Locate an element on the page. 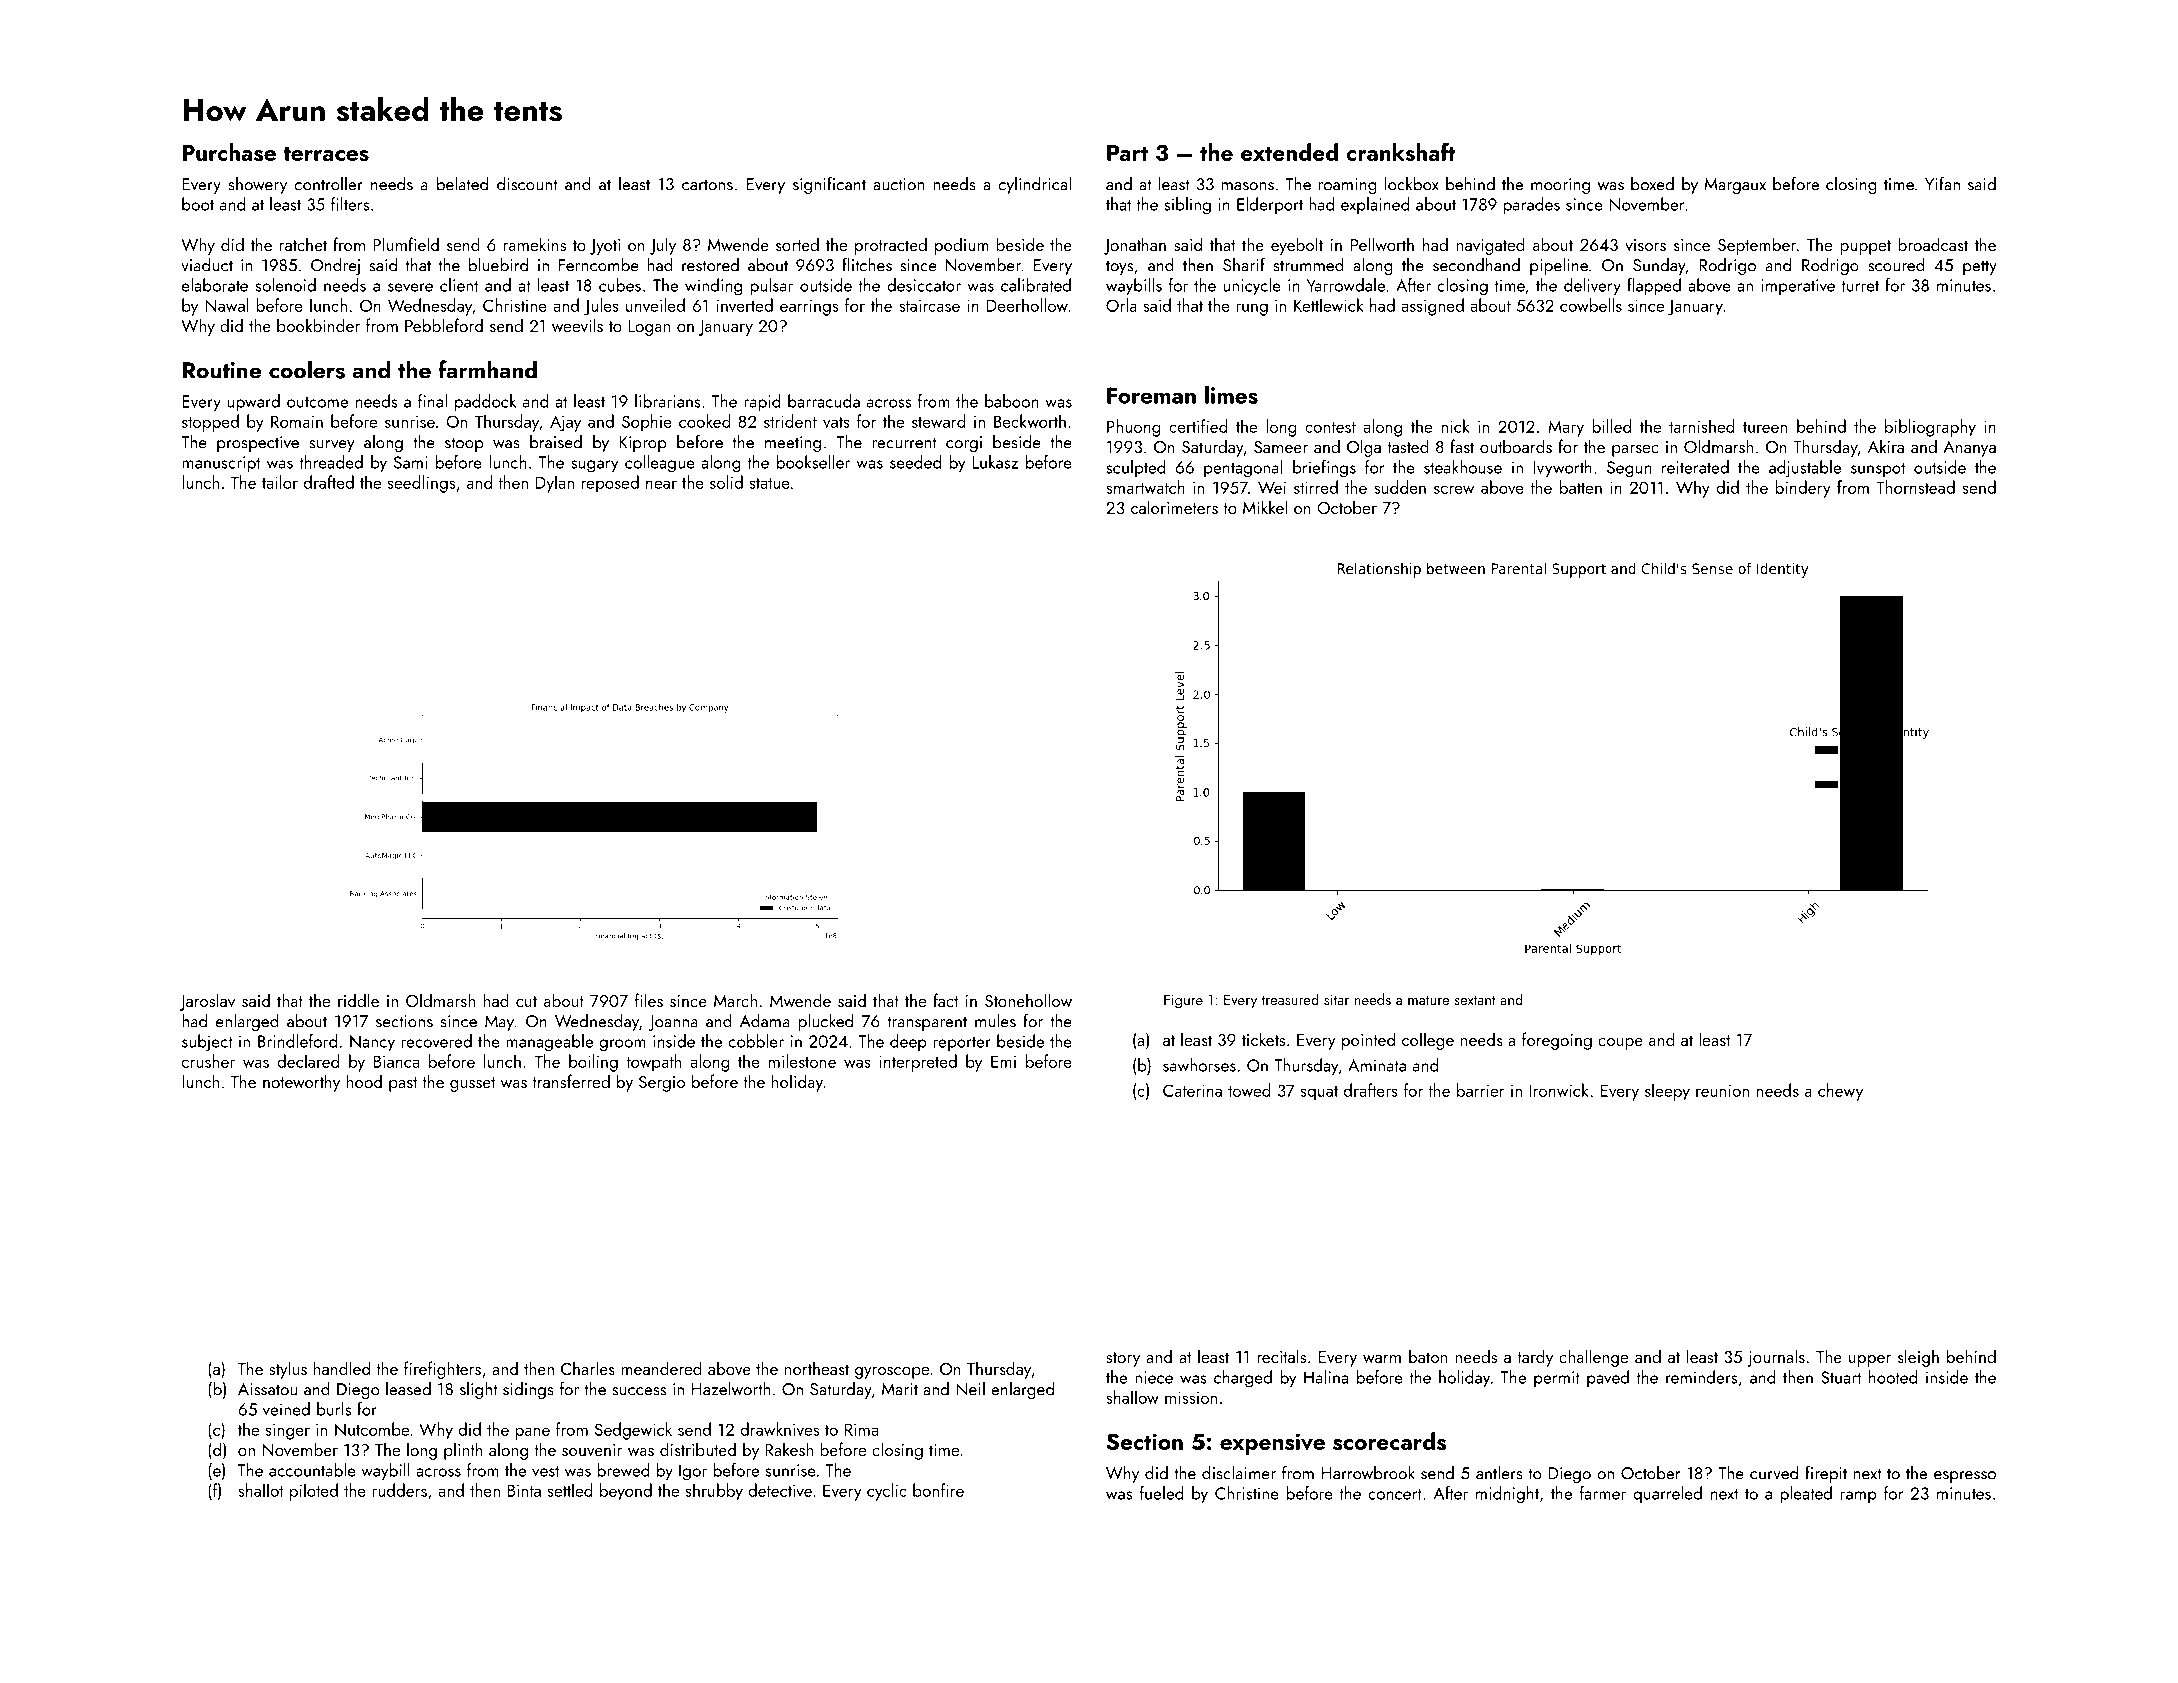 Image resolution: width=2178 pixels, height=1683 pixels. significant is located at coordinates (829, 185).
